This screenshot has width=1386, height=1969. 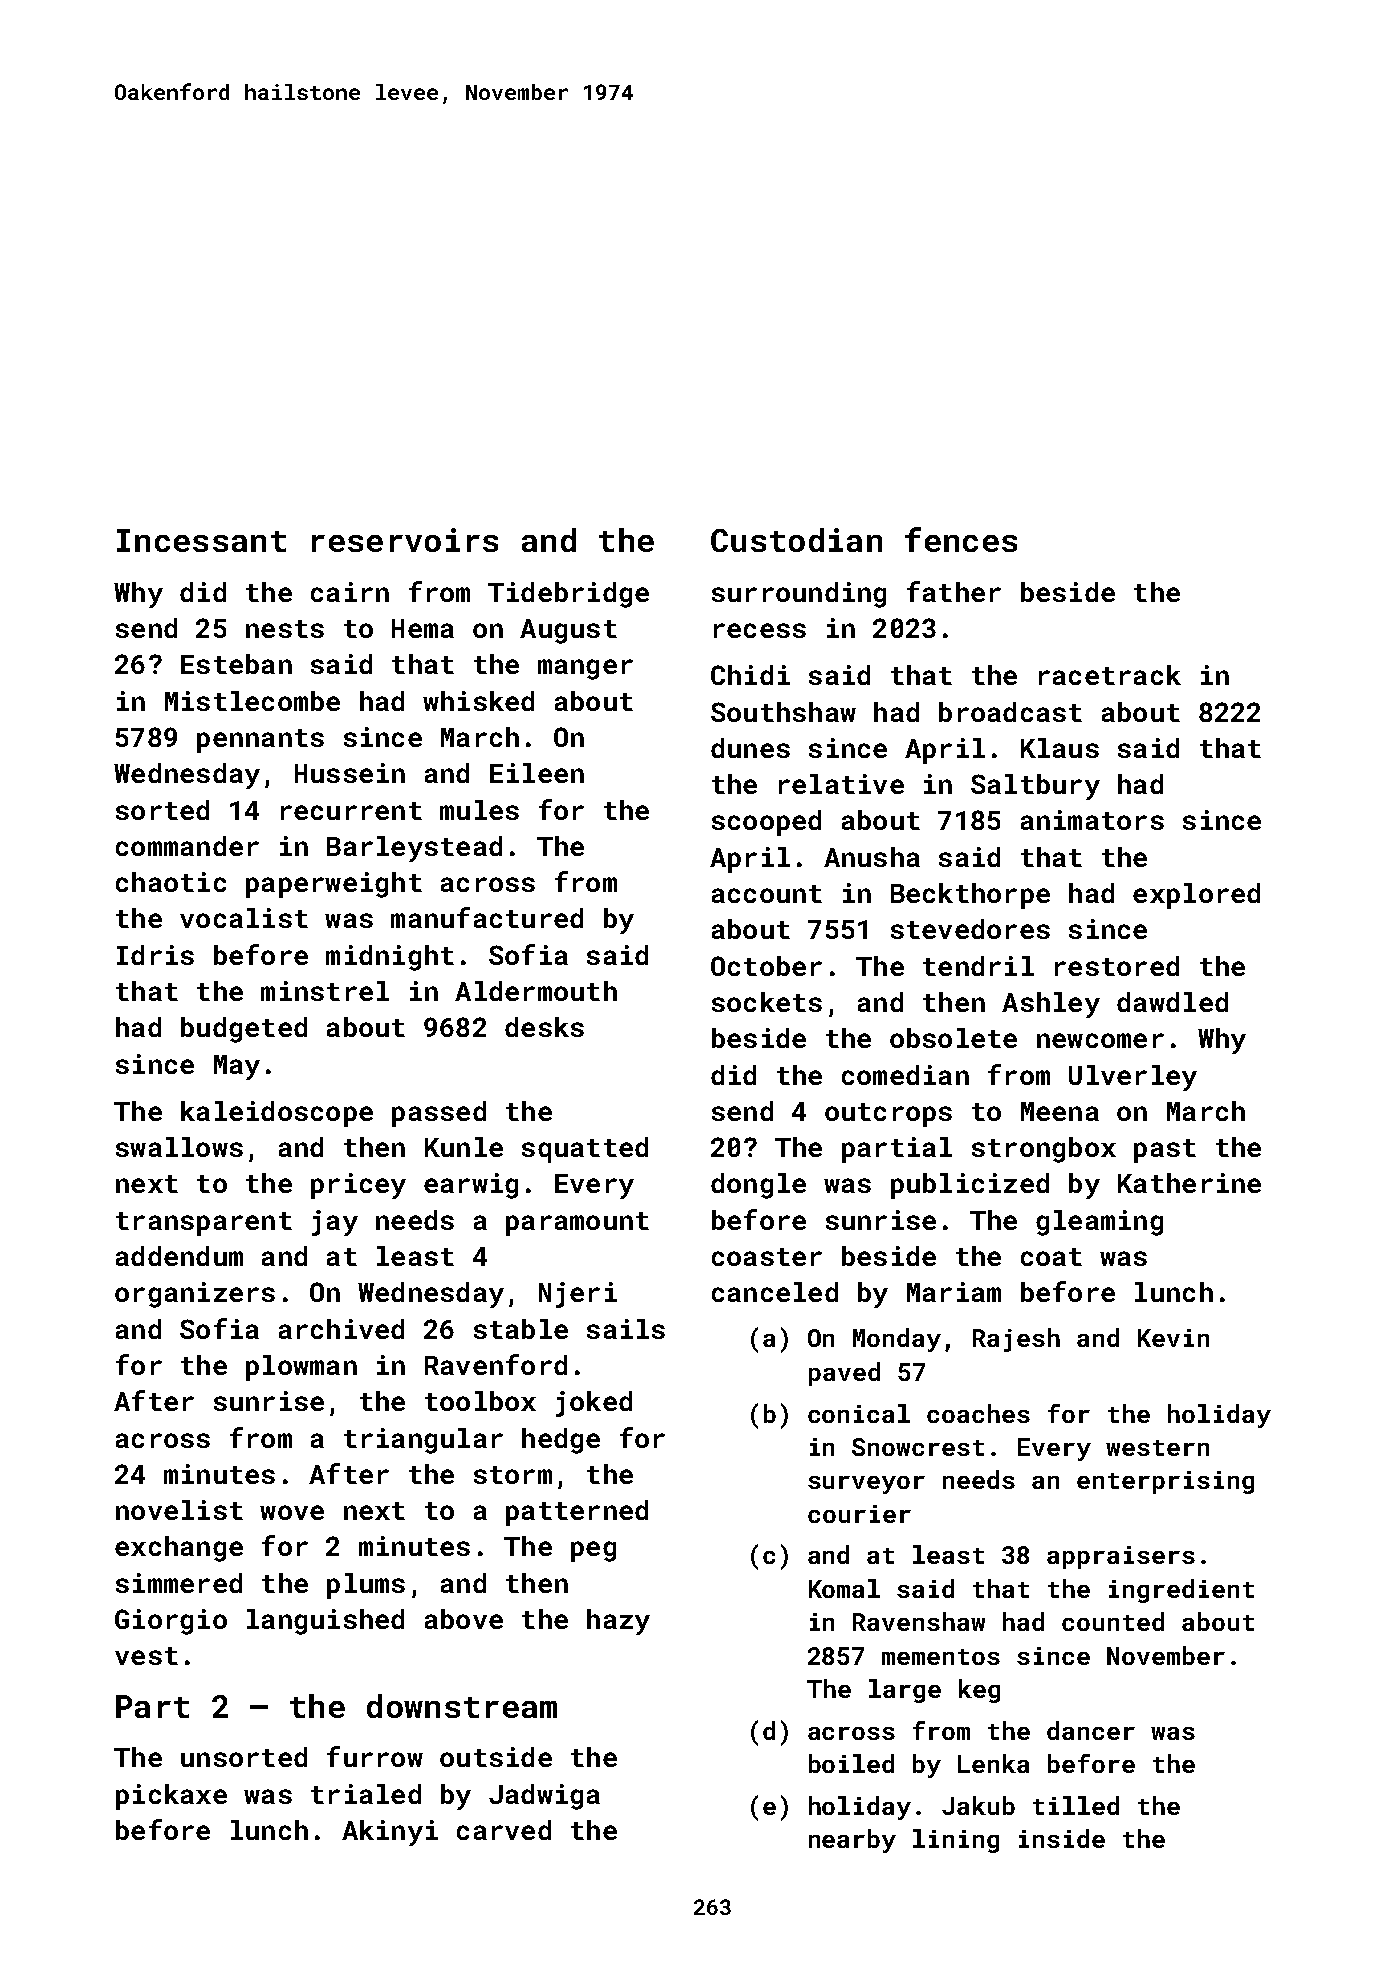 I want to click on father, so click(x=954, y=591).
